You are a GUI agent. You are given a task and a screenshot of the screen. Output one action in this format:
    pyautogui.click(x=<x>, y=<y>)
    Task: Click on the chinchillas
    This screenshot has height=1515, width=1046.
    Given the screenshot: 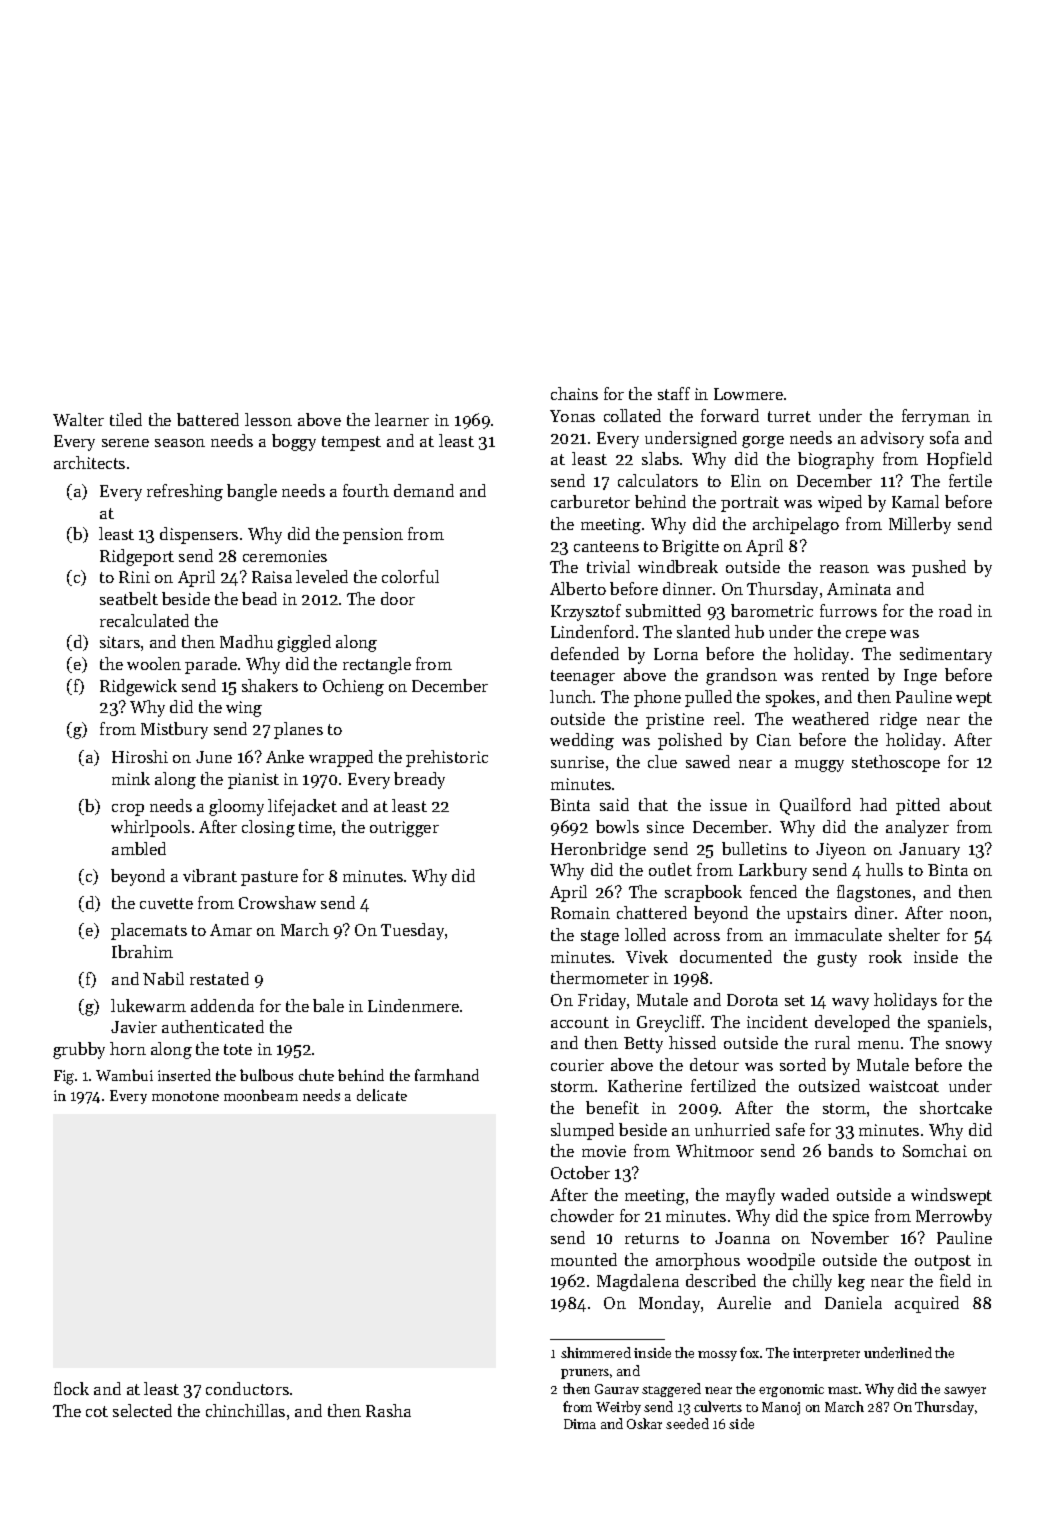 What is the action you would take?
    pyautogui.click(x=245, y=1410)
